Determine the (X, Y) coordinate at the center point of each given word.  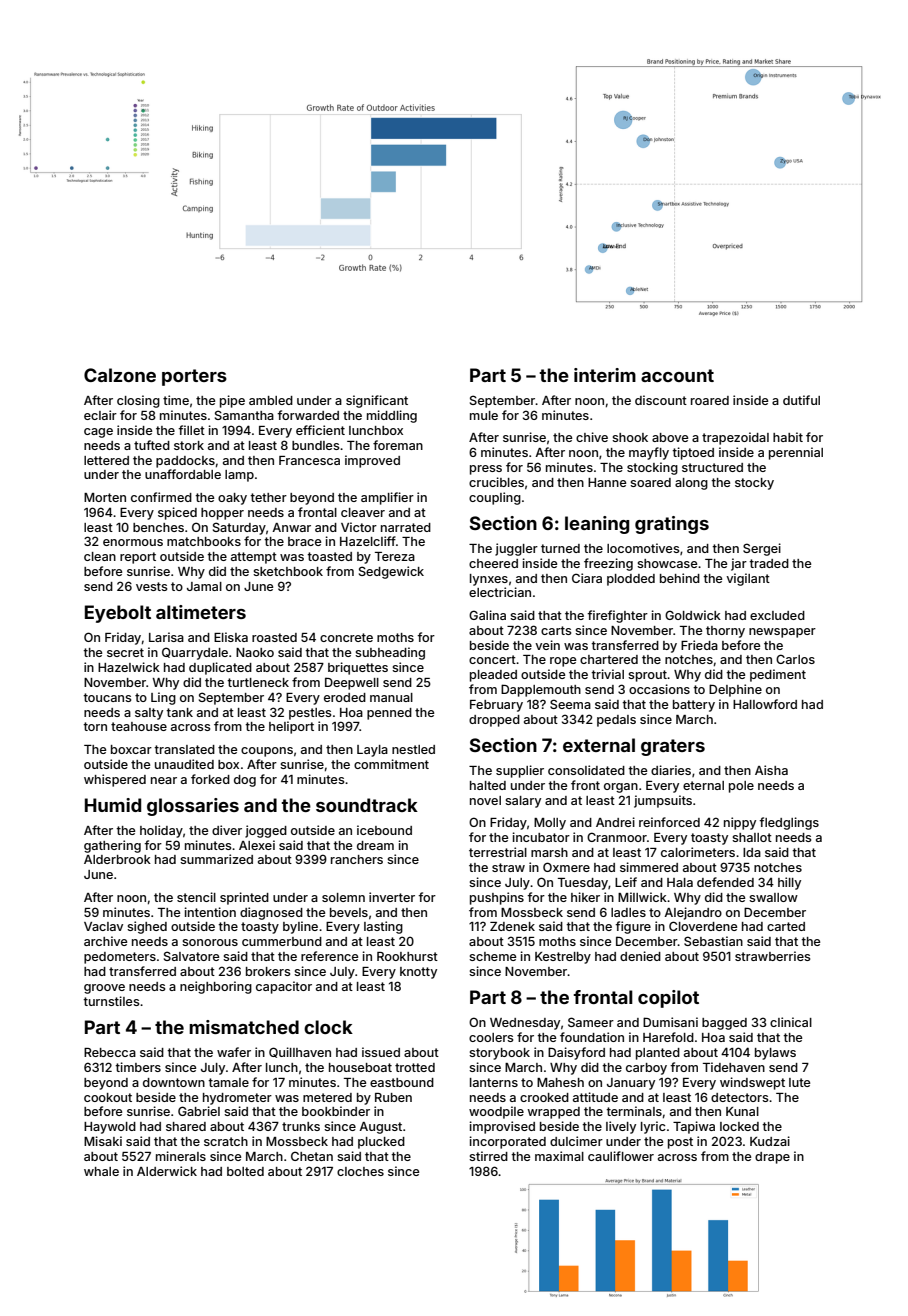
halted (488, 785)
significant (377, 401)
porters (194, 377)
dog (245, 781)
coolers (491, 1037)
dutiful (801, 400)
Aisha (771, 770)
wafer (234, 1052)
